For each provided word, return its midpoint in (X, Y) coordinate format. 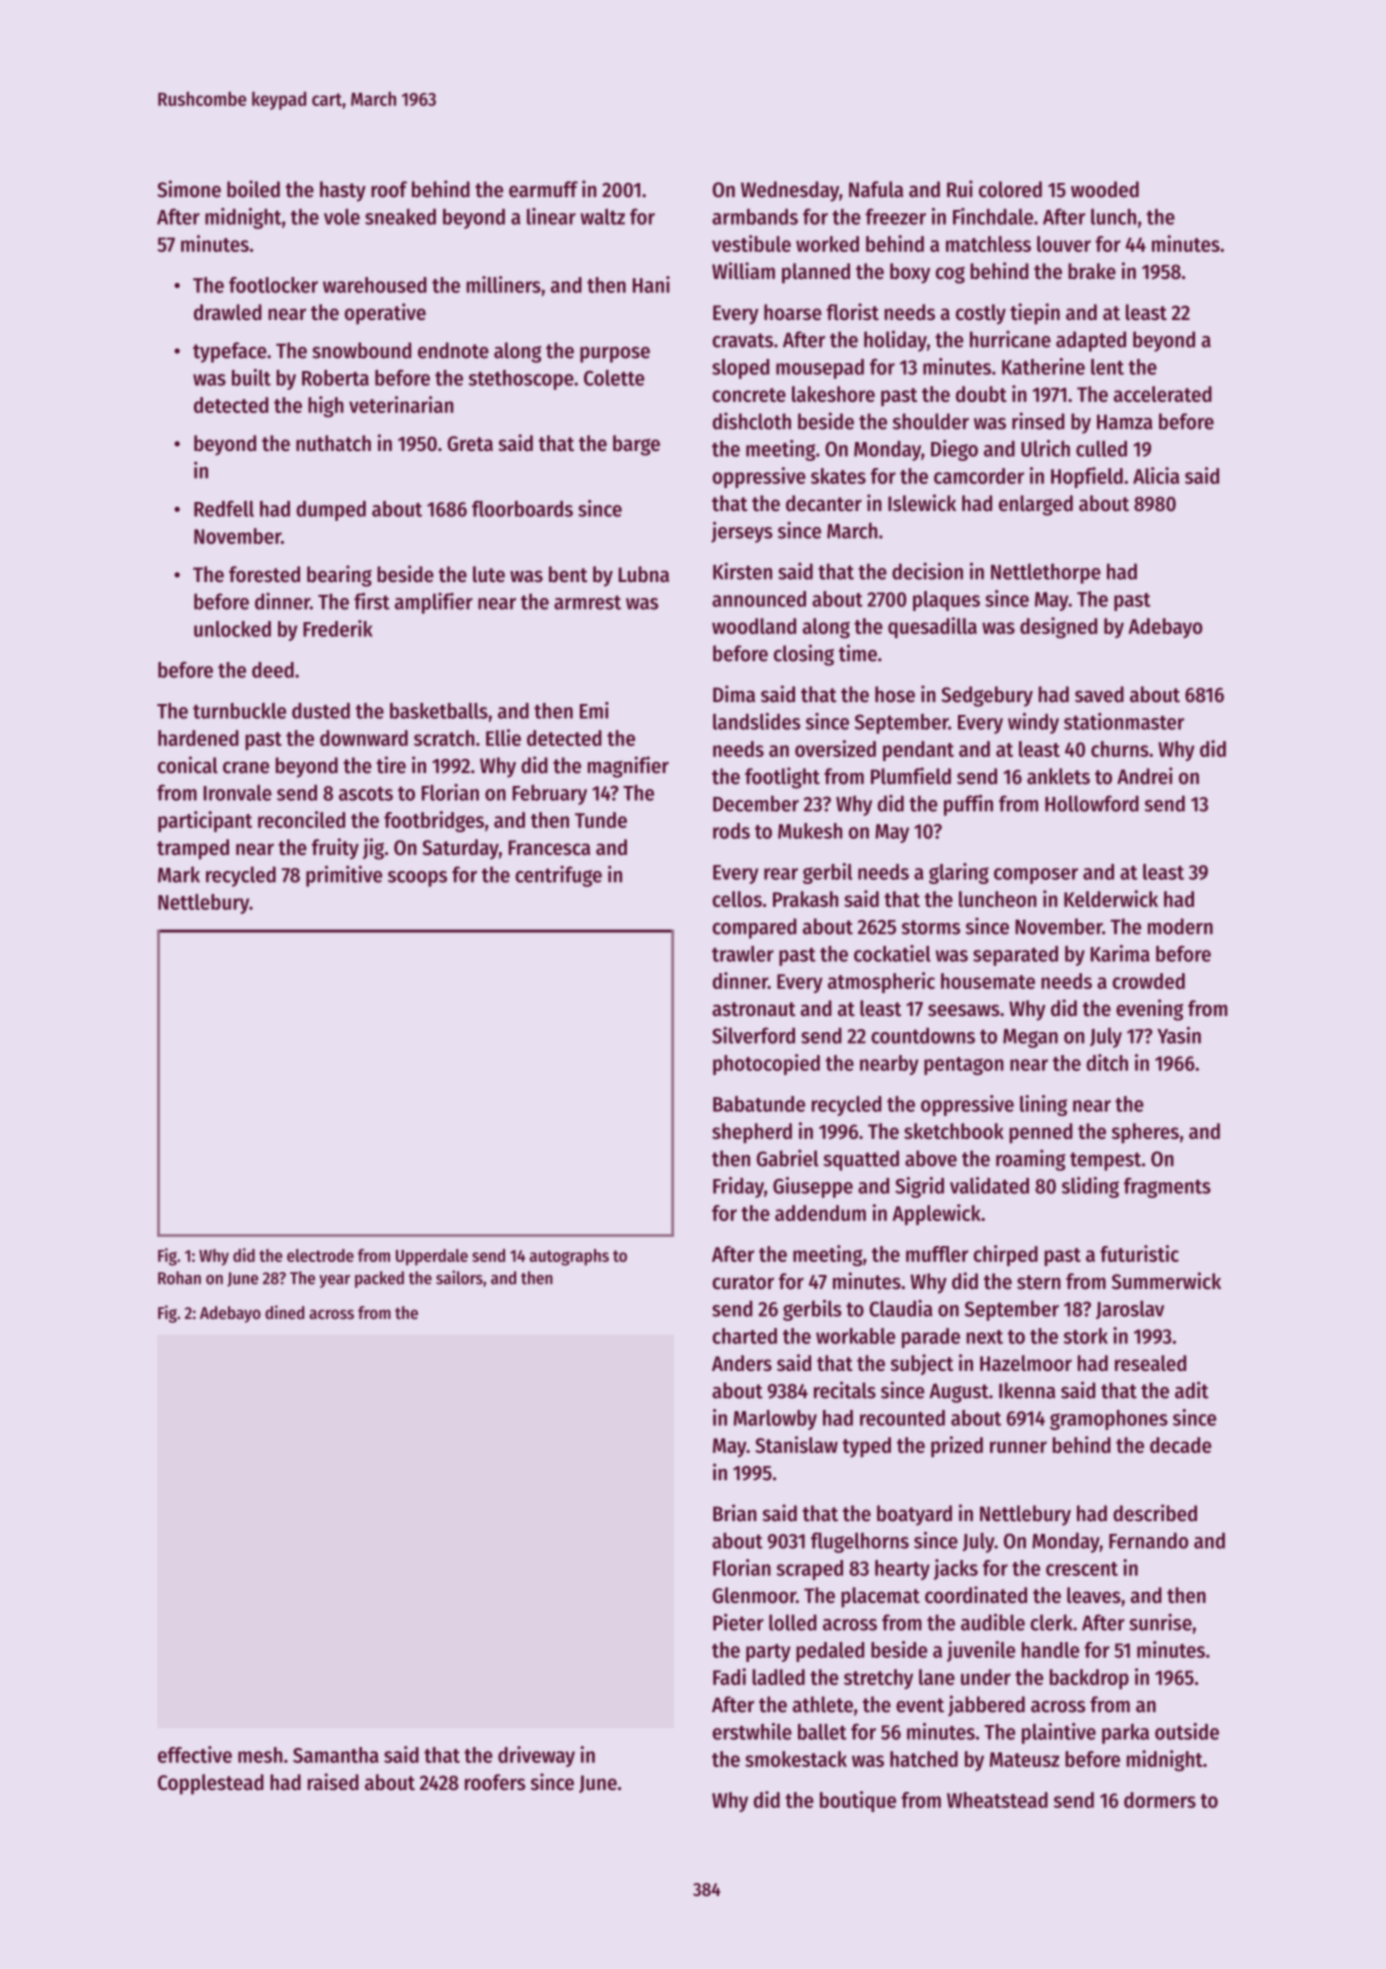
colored (1010, 189)
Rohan (179, 1278)
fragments (1167, 1188)
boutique (858, 1801)
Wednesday (790, 191)
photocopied (766, 1064)
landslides (757, 721)
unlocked (232, 629)
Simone (189, 189)
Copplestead (211, 1784)
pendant (918, 751)
